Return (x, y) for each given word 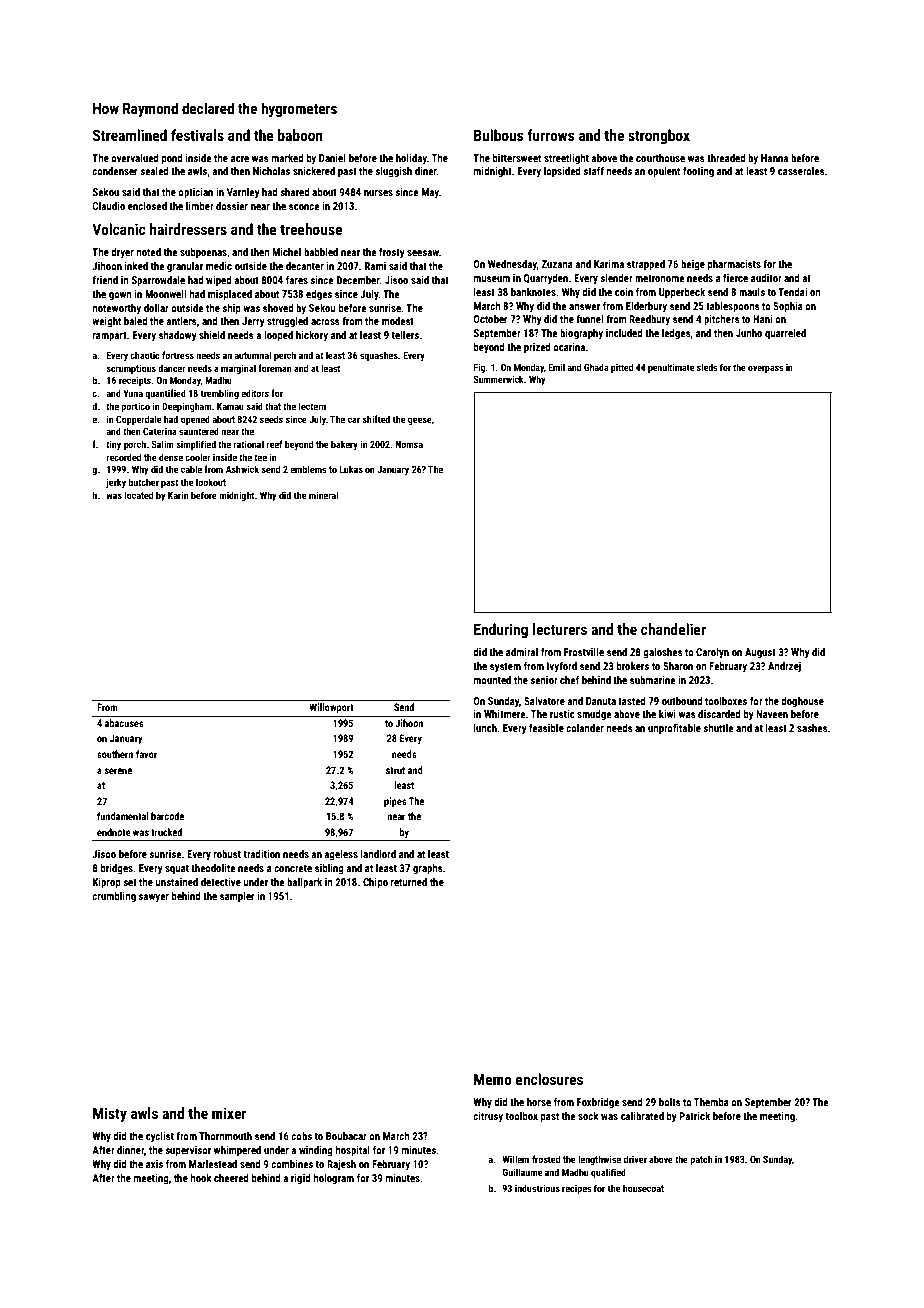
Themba (711, 1102)
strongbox (659, 136)
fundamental (123, 816)
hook (201, 1178)
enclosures (549, 1079)
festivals (197, 135)
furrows (550, 135)
